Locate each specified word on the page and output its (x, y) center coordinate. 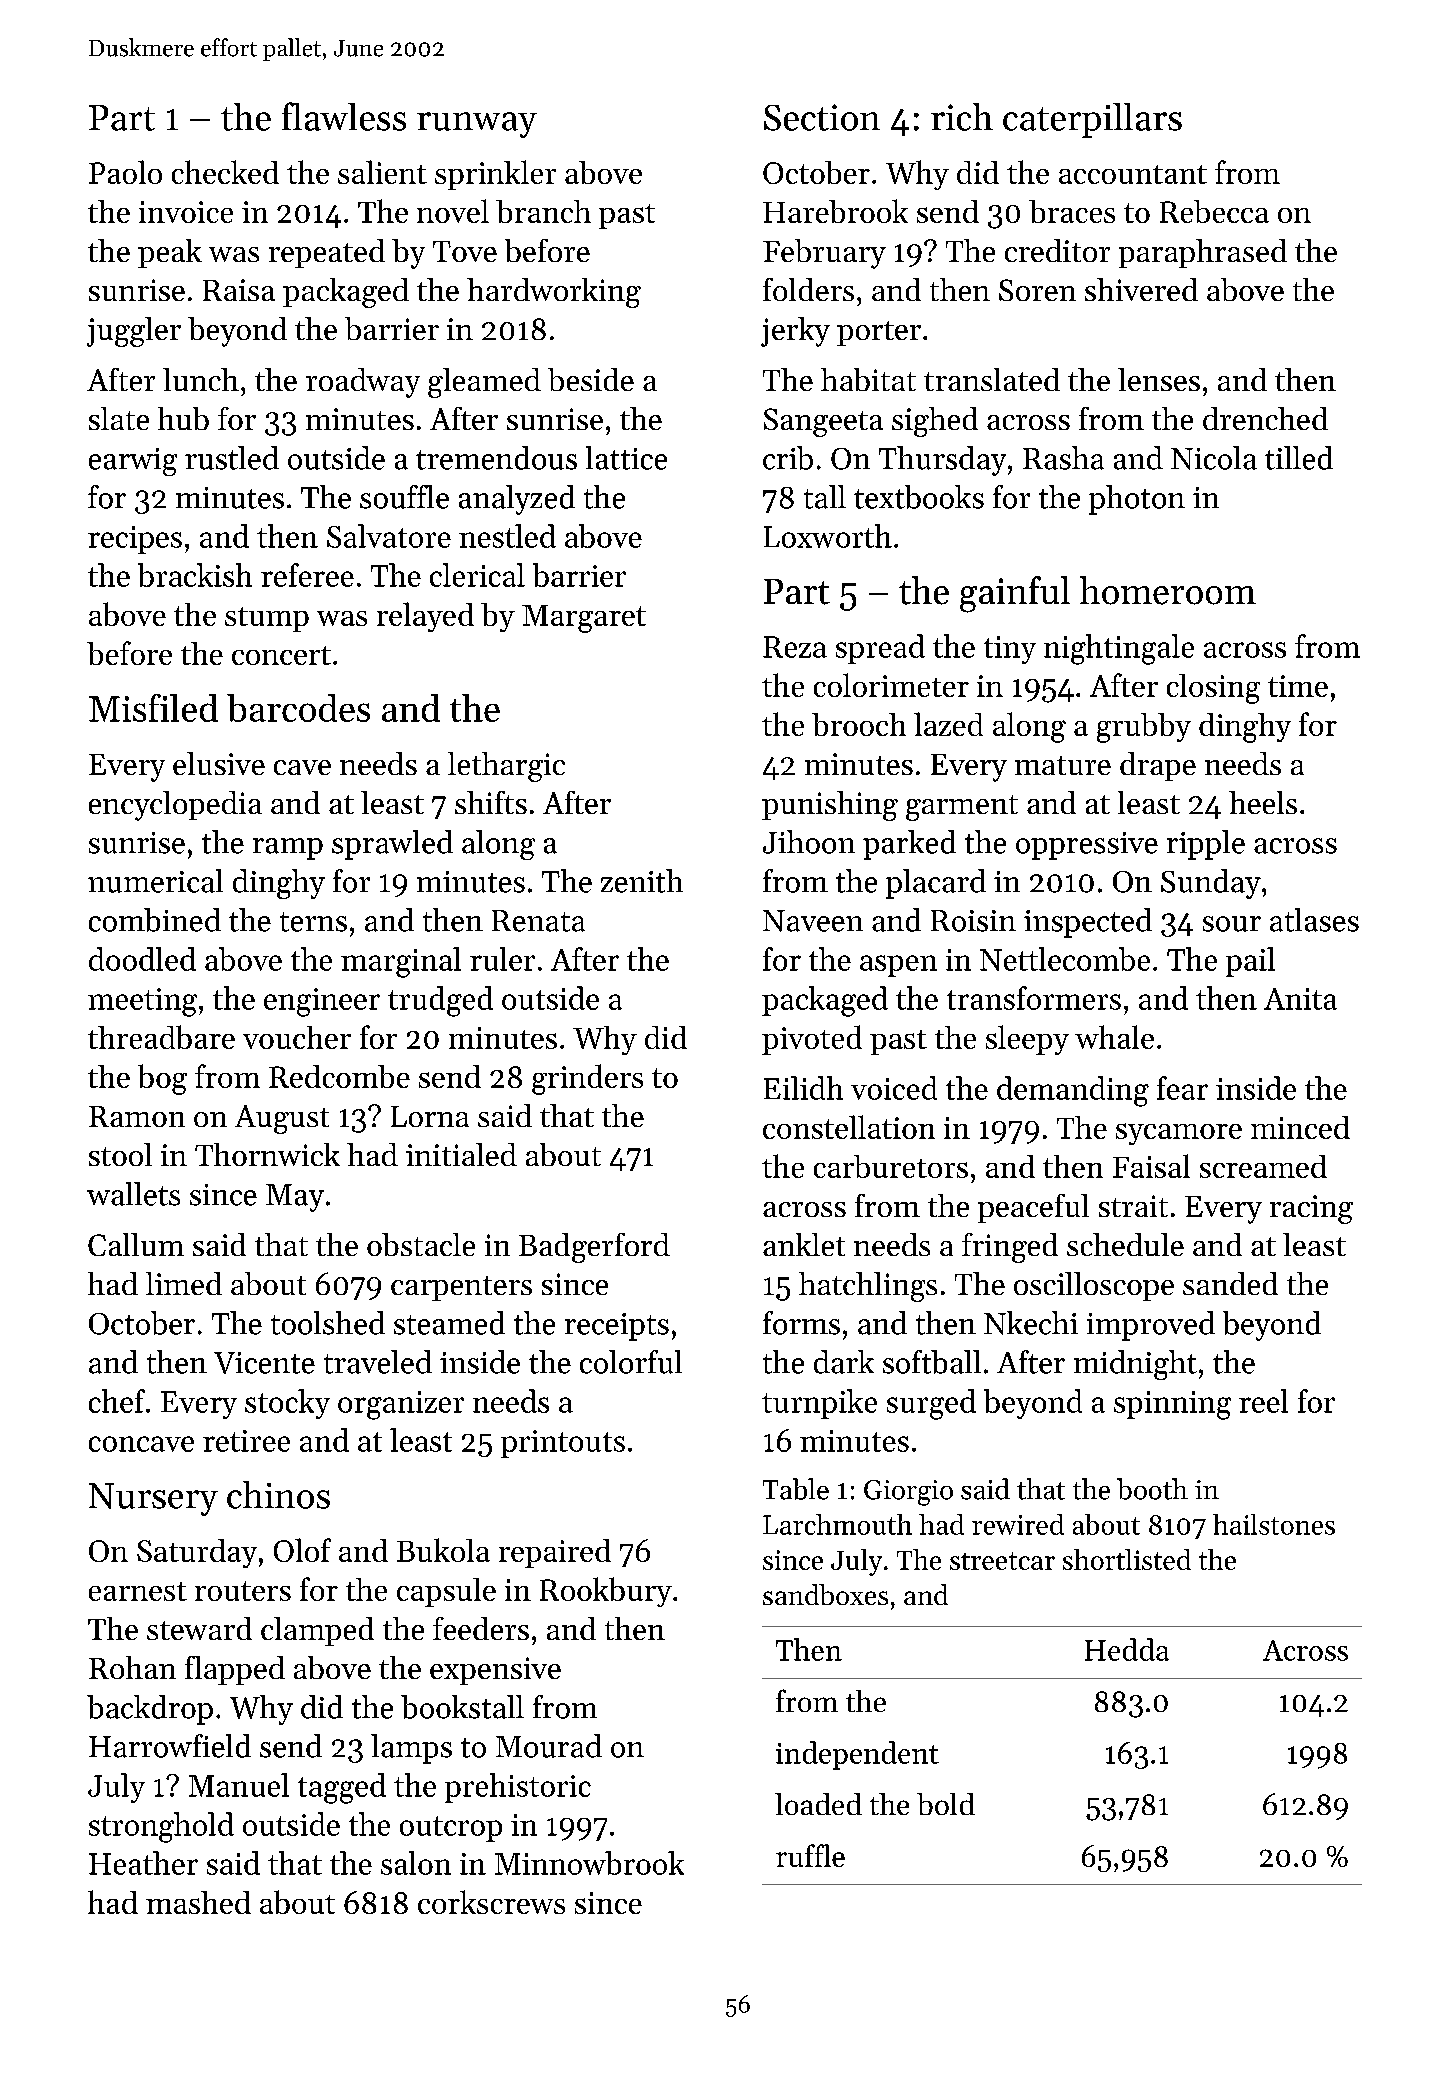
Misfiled (153, 708)
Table (796, 1489)
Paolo (125, 172)
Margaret (584, 619)
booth (1152, 1489)
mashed (198, 1902)
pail (1250, 962)
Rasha (1063, 458)
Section (822, 117)
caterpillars (1092, 120)
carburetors (891, 1166)
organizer (401, 1405)
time (1298, 686)
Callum (136, 1244)
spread (880, 649)
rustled (232, 458)
